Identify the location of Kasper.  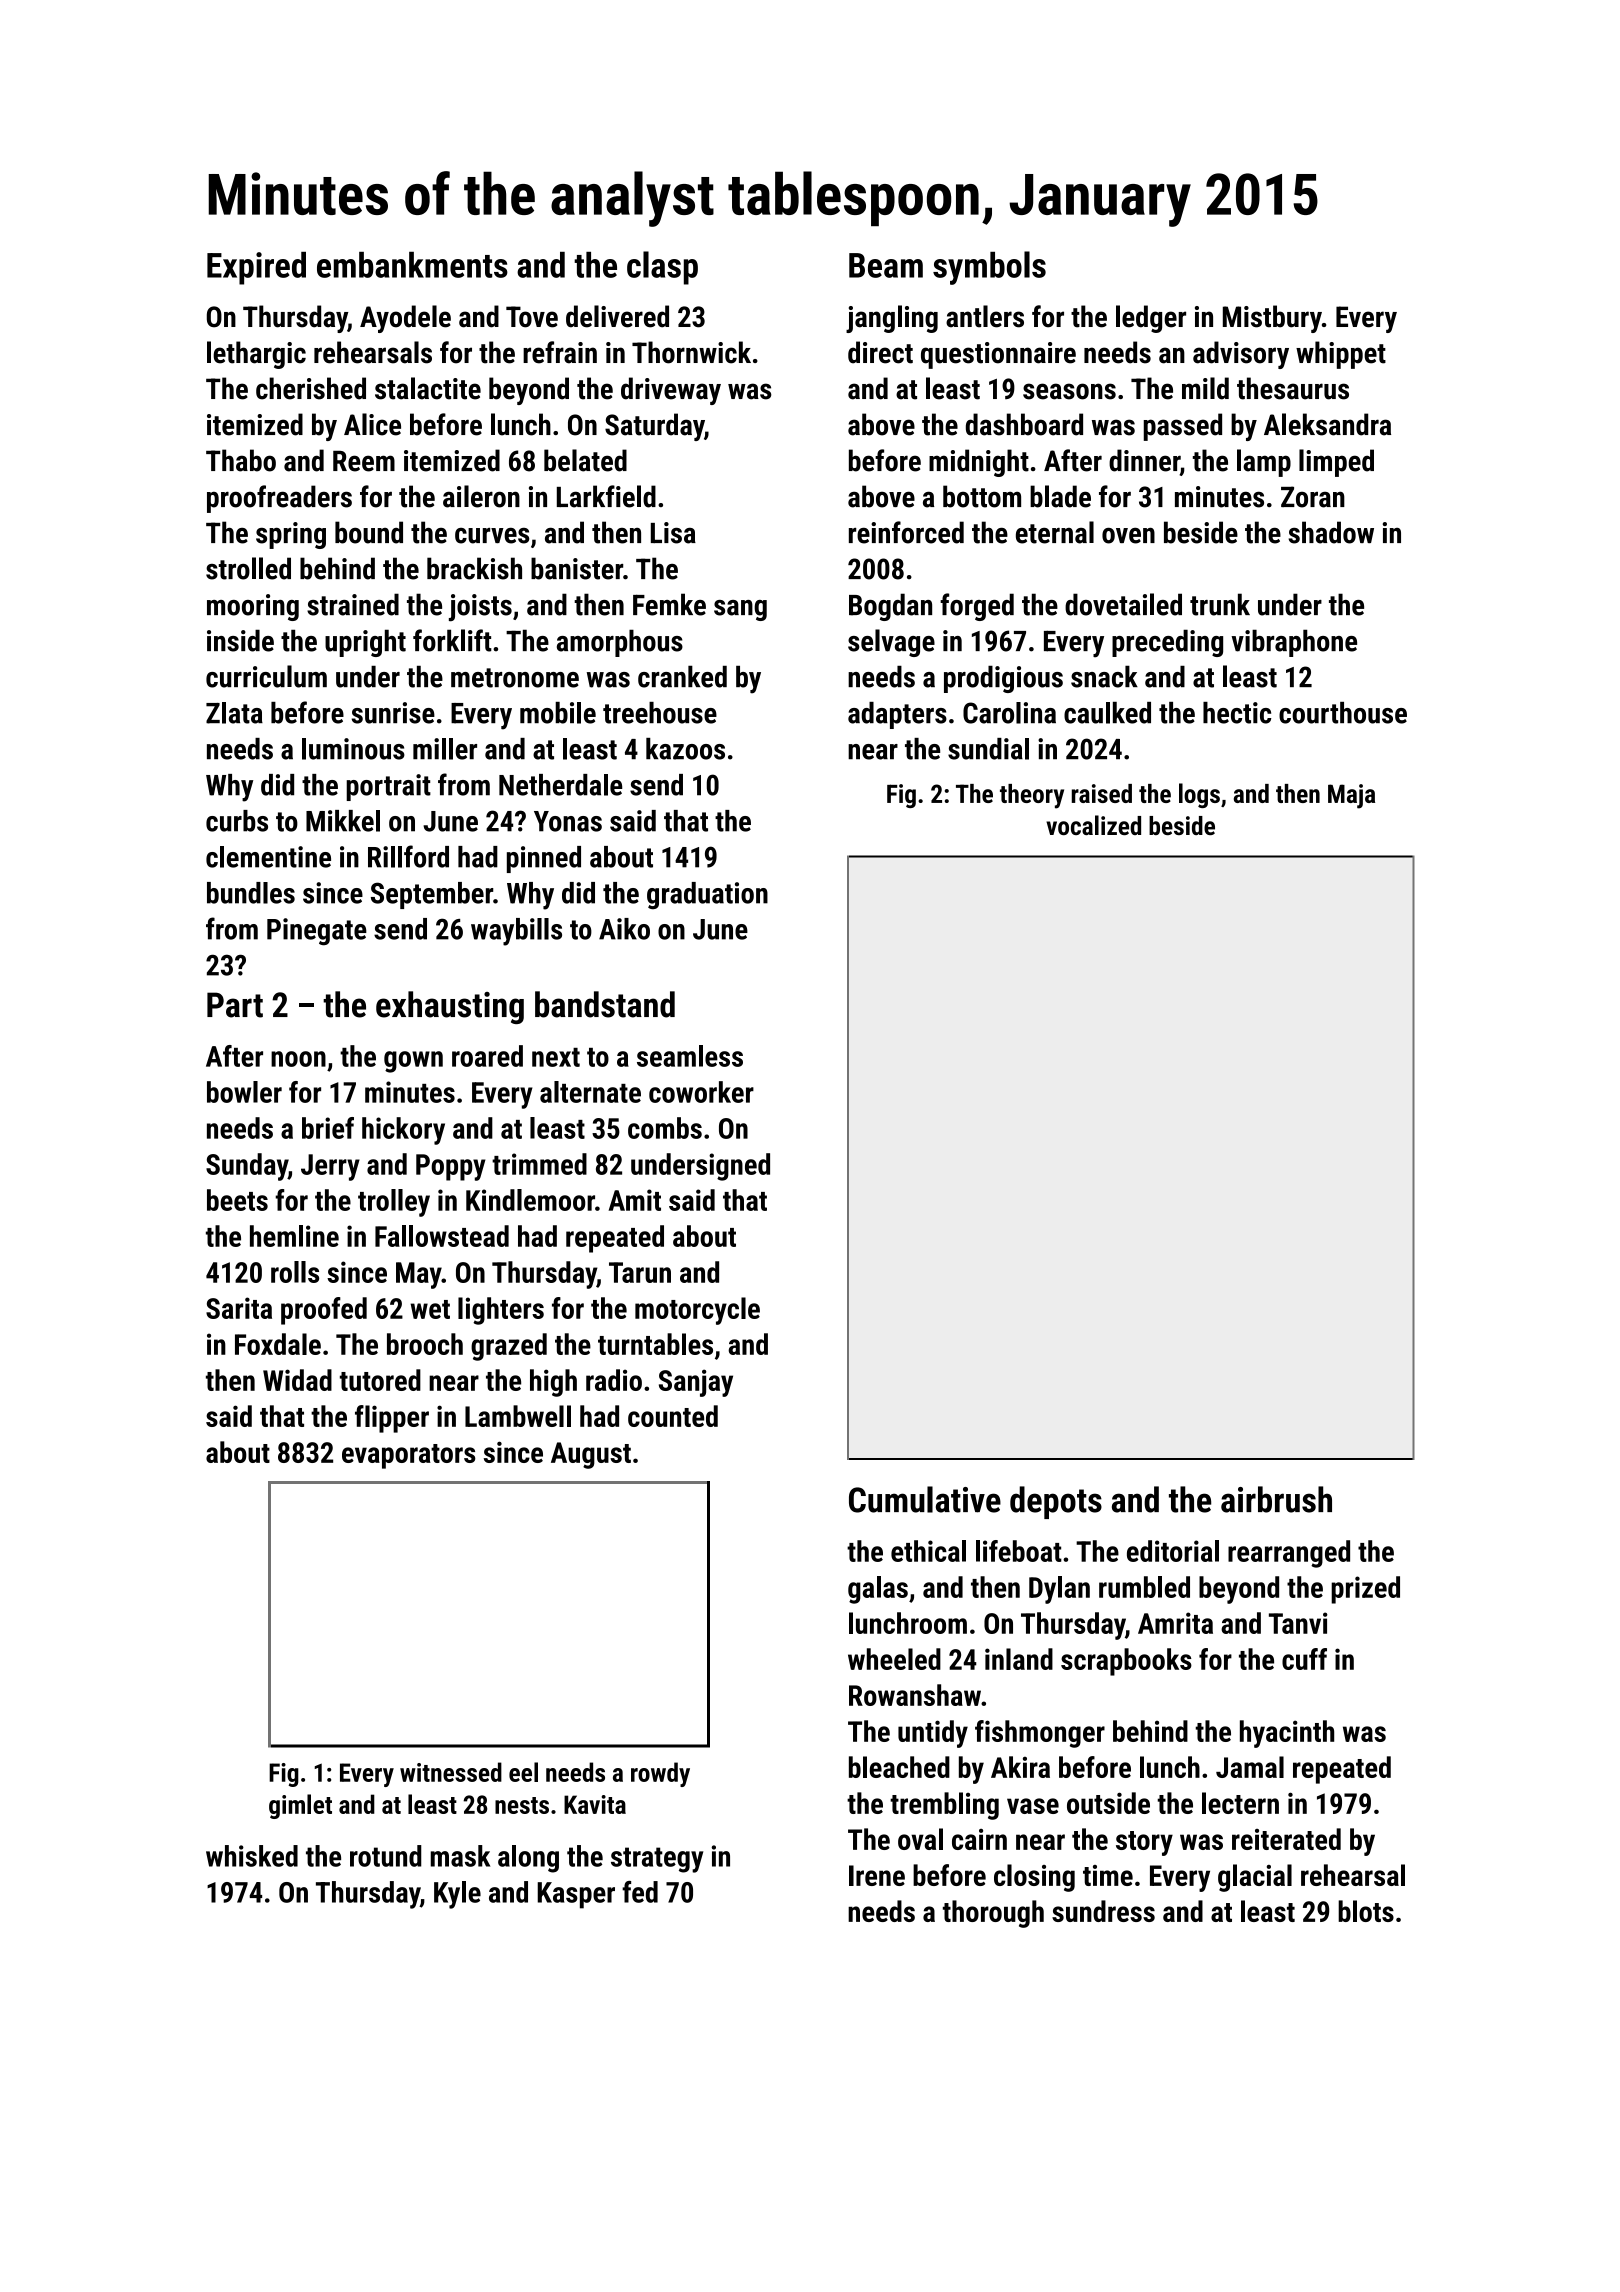
(576, 1895).
